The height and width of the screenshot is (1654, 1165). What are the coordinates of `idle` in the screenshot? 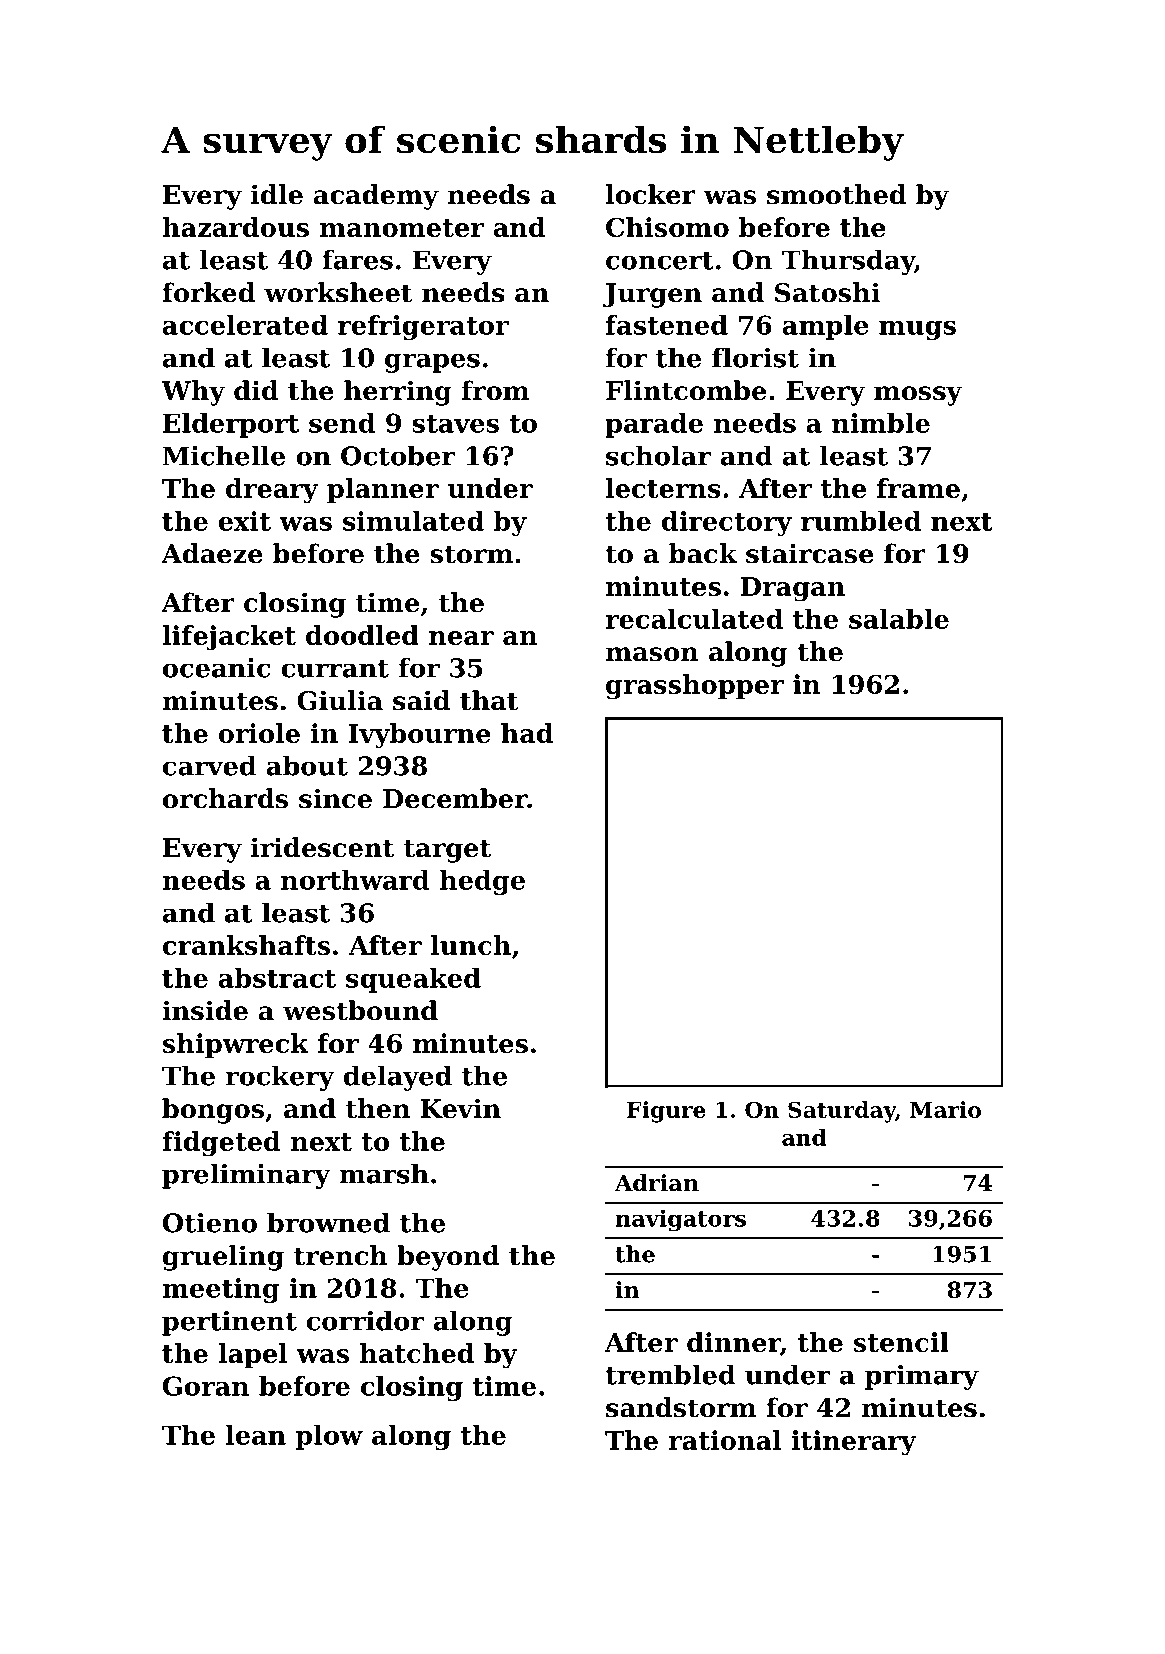 It's located at (277, 194).
